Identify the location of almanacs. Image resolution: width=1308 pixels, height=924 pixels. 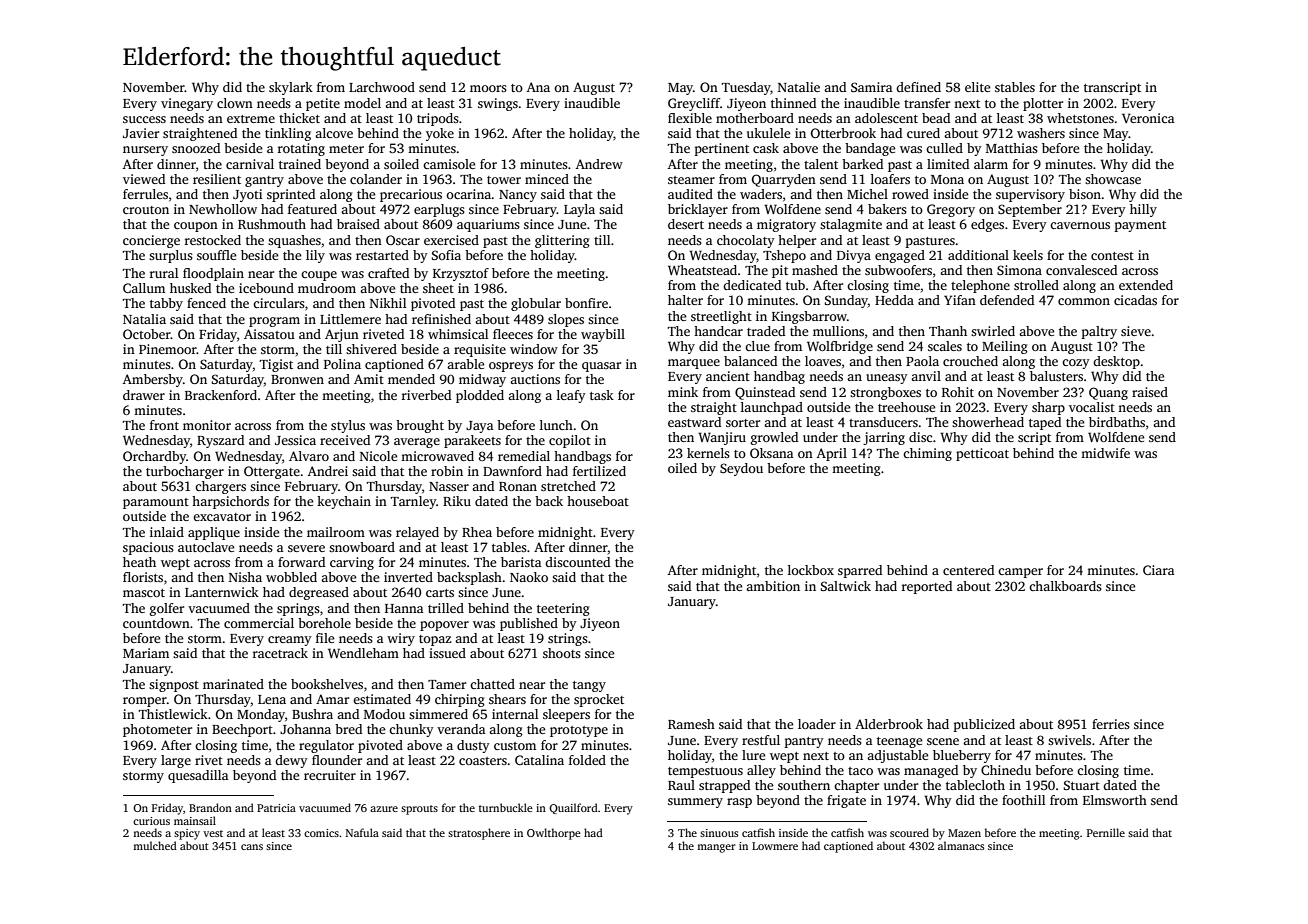
(961, 845).
